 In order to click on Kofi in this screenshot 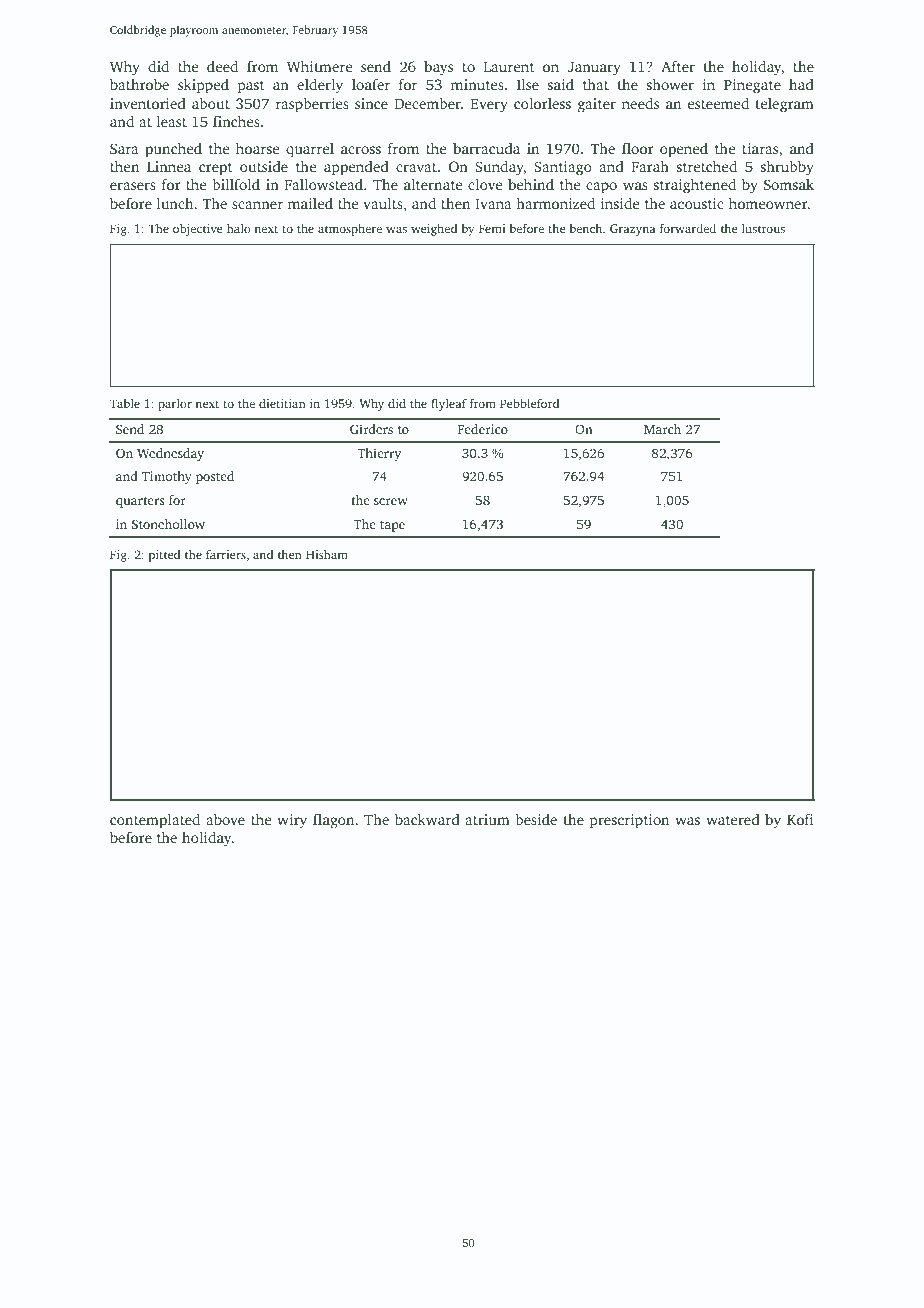, I will do `click(800, 819)`.
